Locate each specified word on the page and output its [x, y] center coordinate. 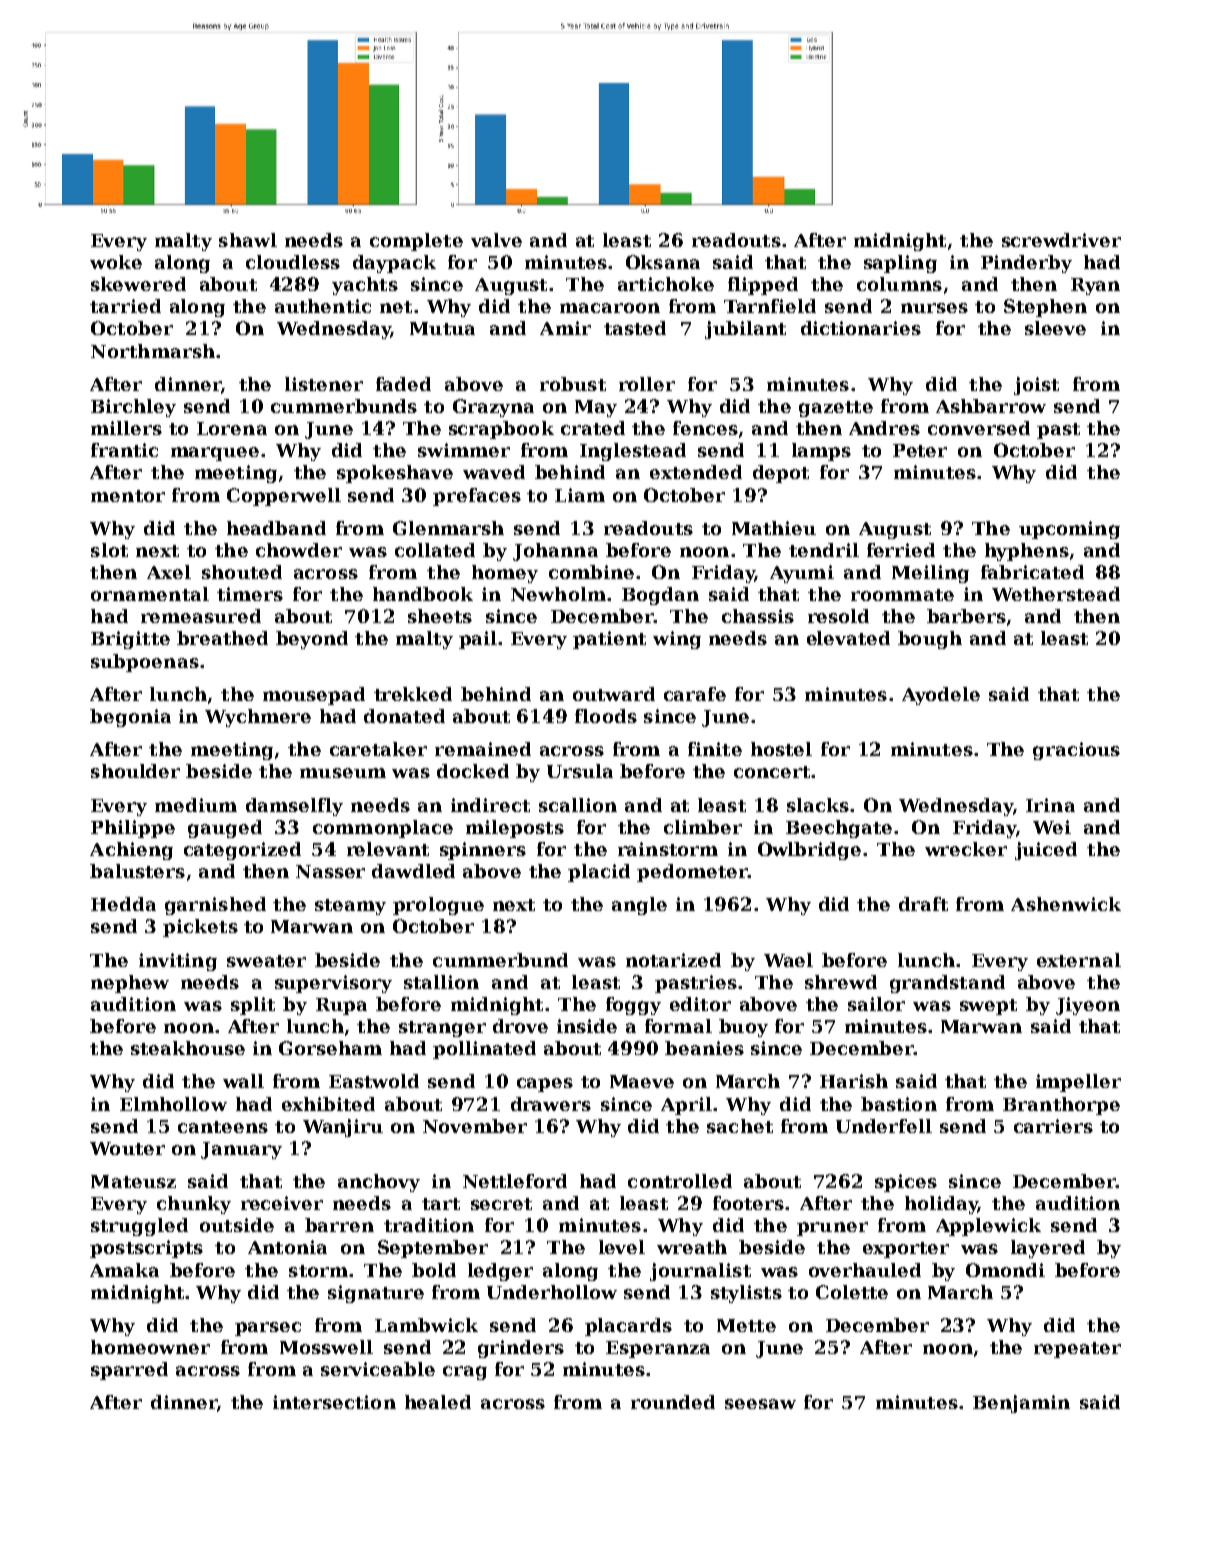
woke [116, 262]
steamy [350, 907]
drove [520, 1026]
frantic [124, 450]
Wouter [127, 1148]
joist [1036, 386]
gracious [1076, 751]
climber [703, 827]
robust [573, 384]
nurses [934, 308]
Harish [854, 1081]
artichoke [666, 284]
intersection [334, 1402]
